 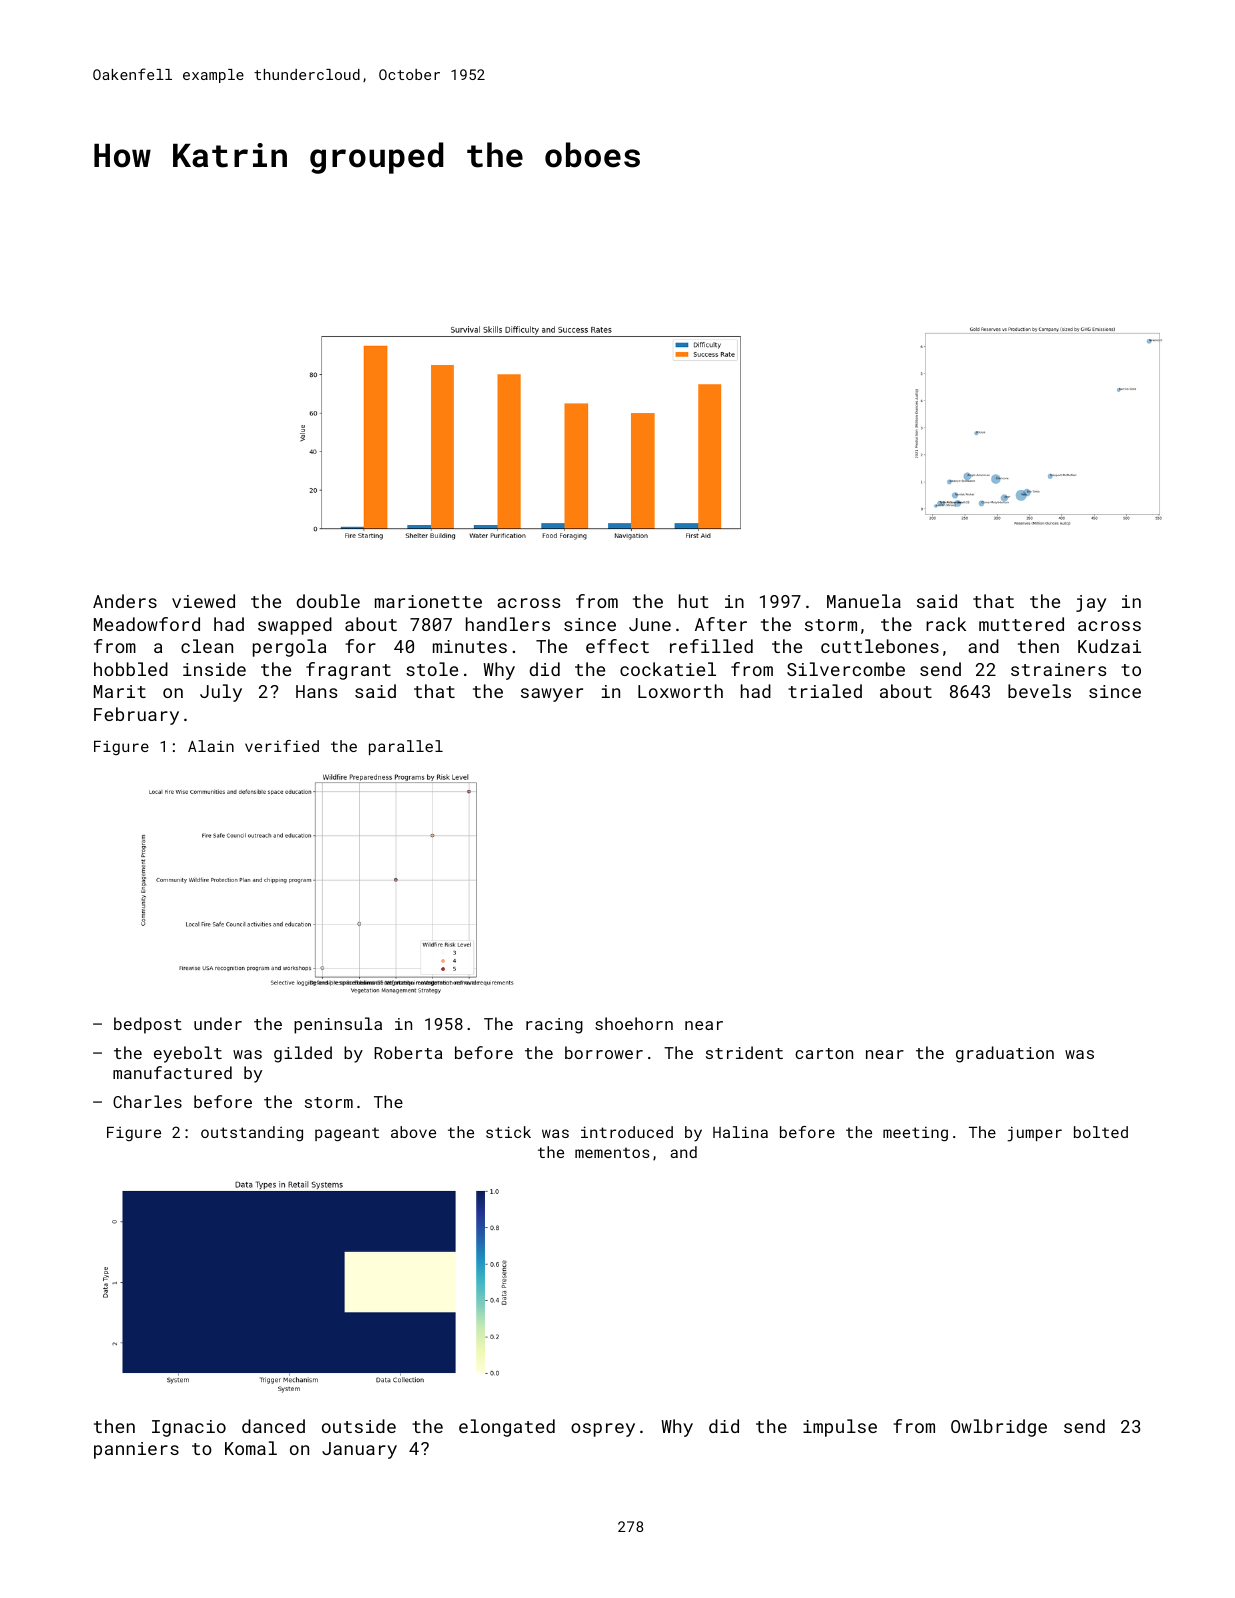 I want to click on outstanding, so click(x=252, y=1134).
